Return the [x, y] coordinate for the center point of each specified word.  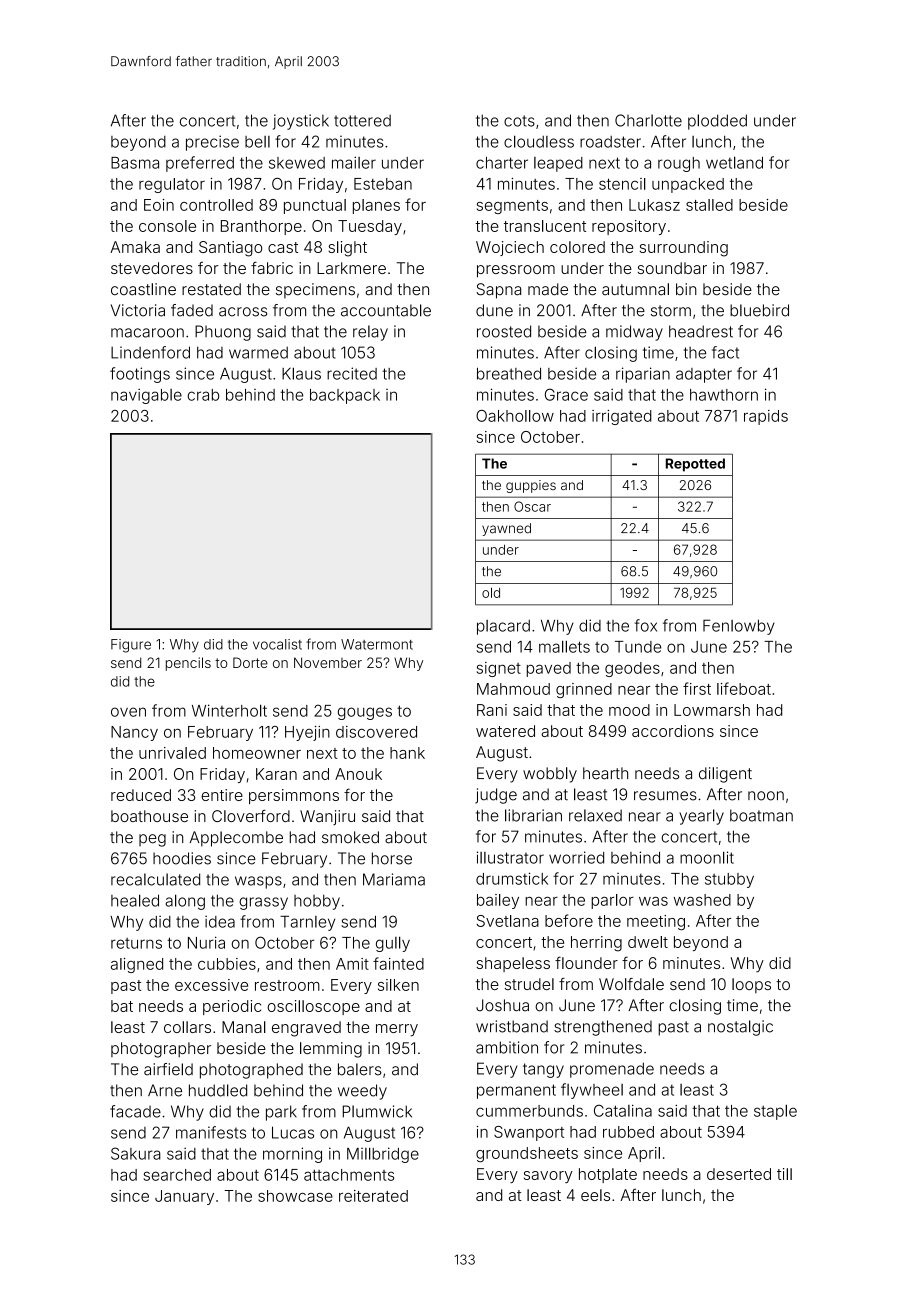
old [491, 592]
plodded [717, 122]
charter [502, 163]
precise [212, 143]
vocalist [277, 644]
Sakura [136, 1153]
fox [645, 625]
